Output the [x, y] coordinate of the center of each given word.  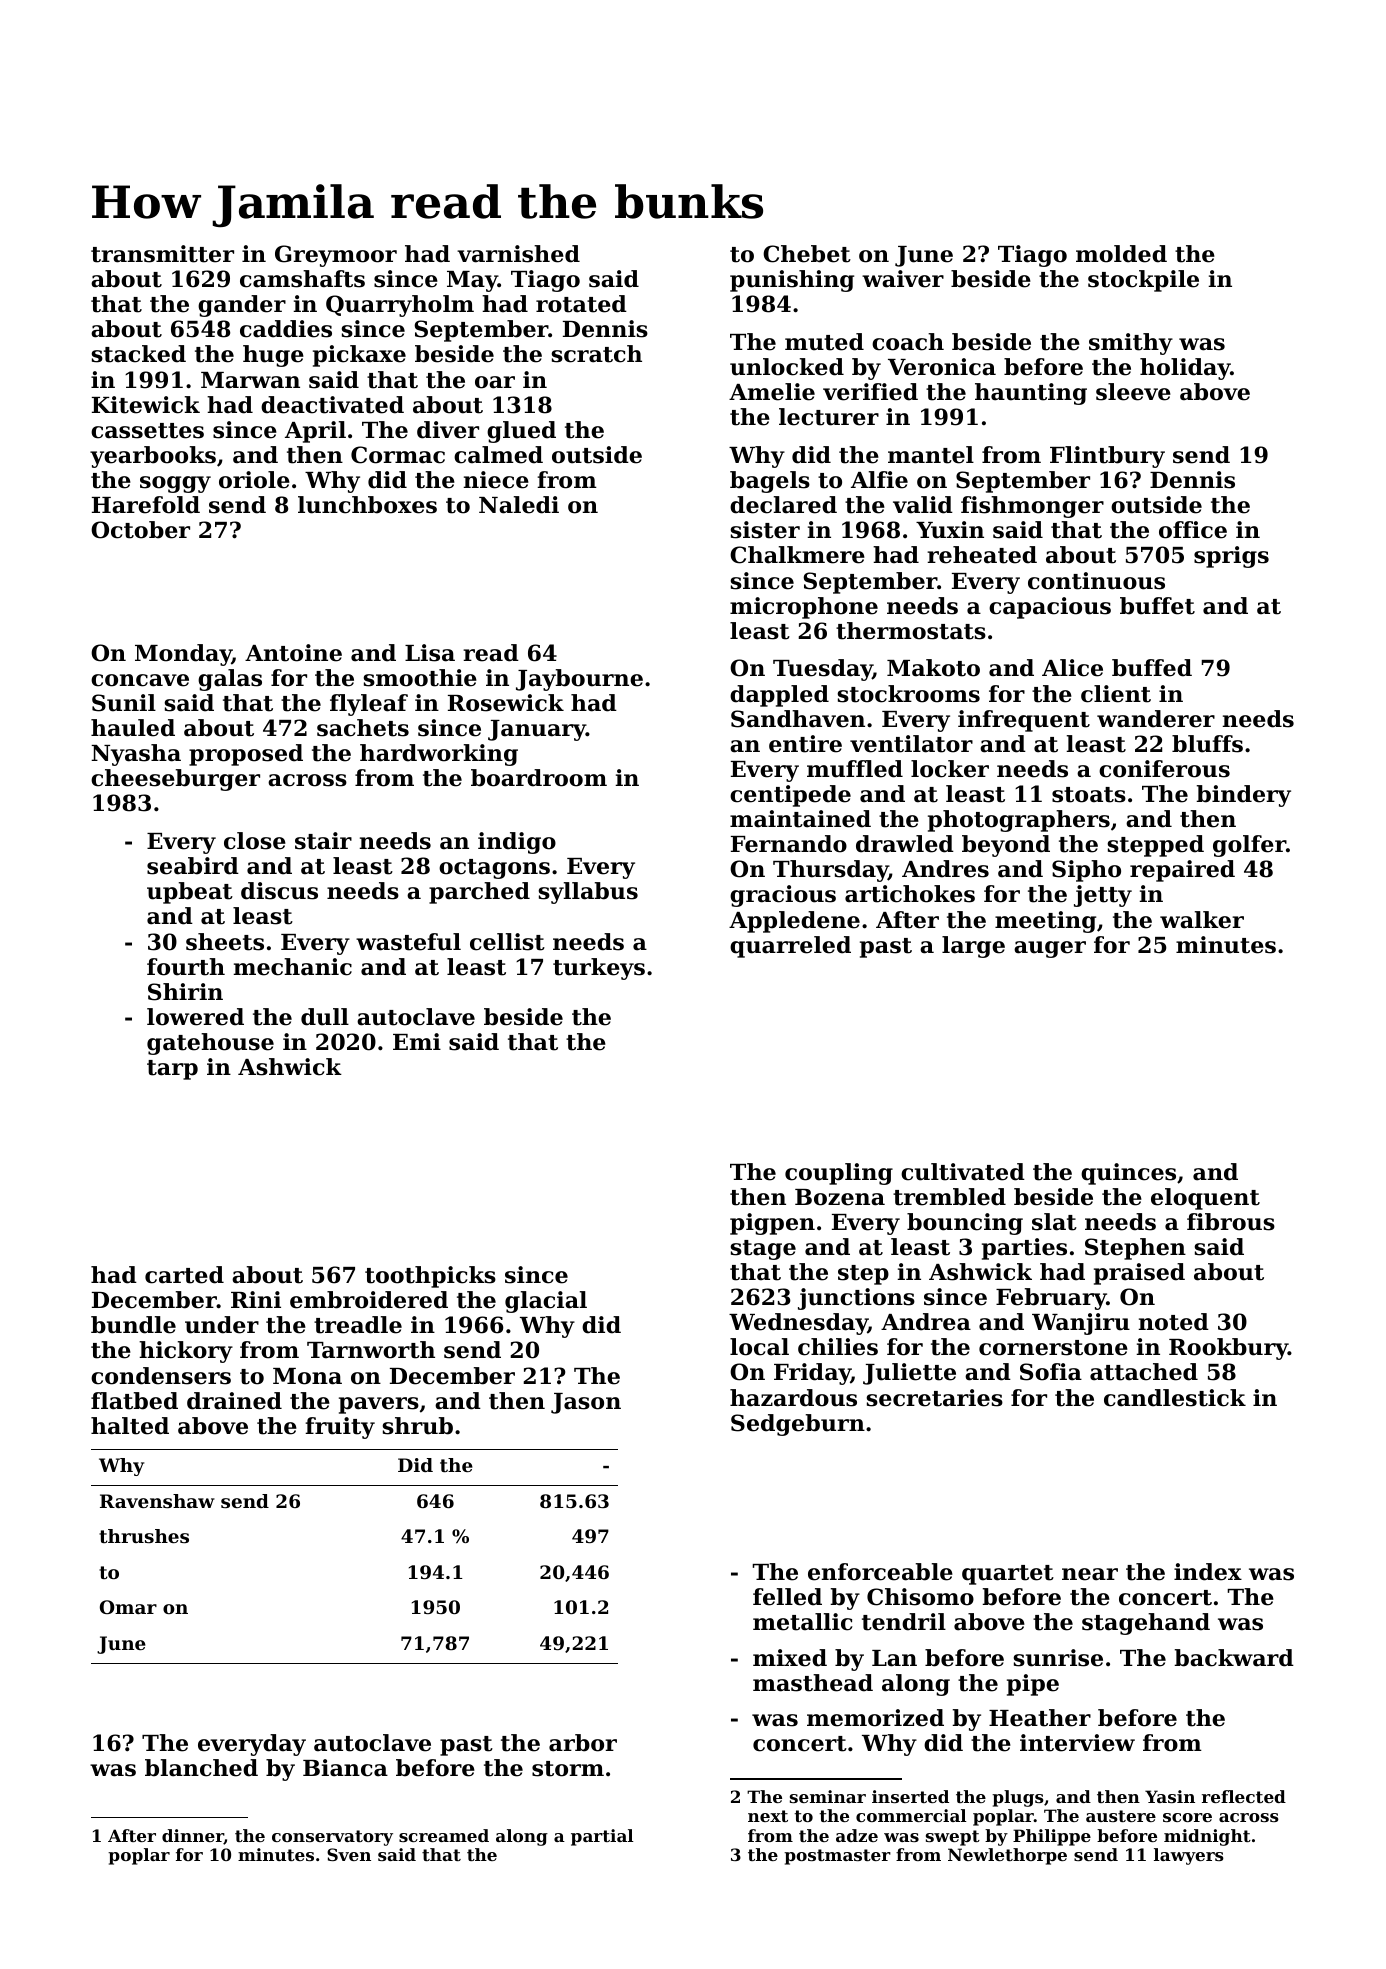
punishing [792, 281]
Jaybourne [579, 680]
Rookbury [1228, 1349]
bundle [133, 1325]
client [1116, 694]
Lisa [430, 653]
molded [1121, 254]
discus [279, 891]
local [759, 1347]
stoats [1089, 795]
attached [1144, 1372]
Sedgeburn [798, 1425]
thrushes [144, 1536]
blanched [201, 1768]
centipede [790, 796]
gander [242, 306]
